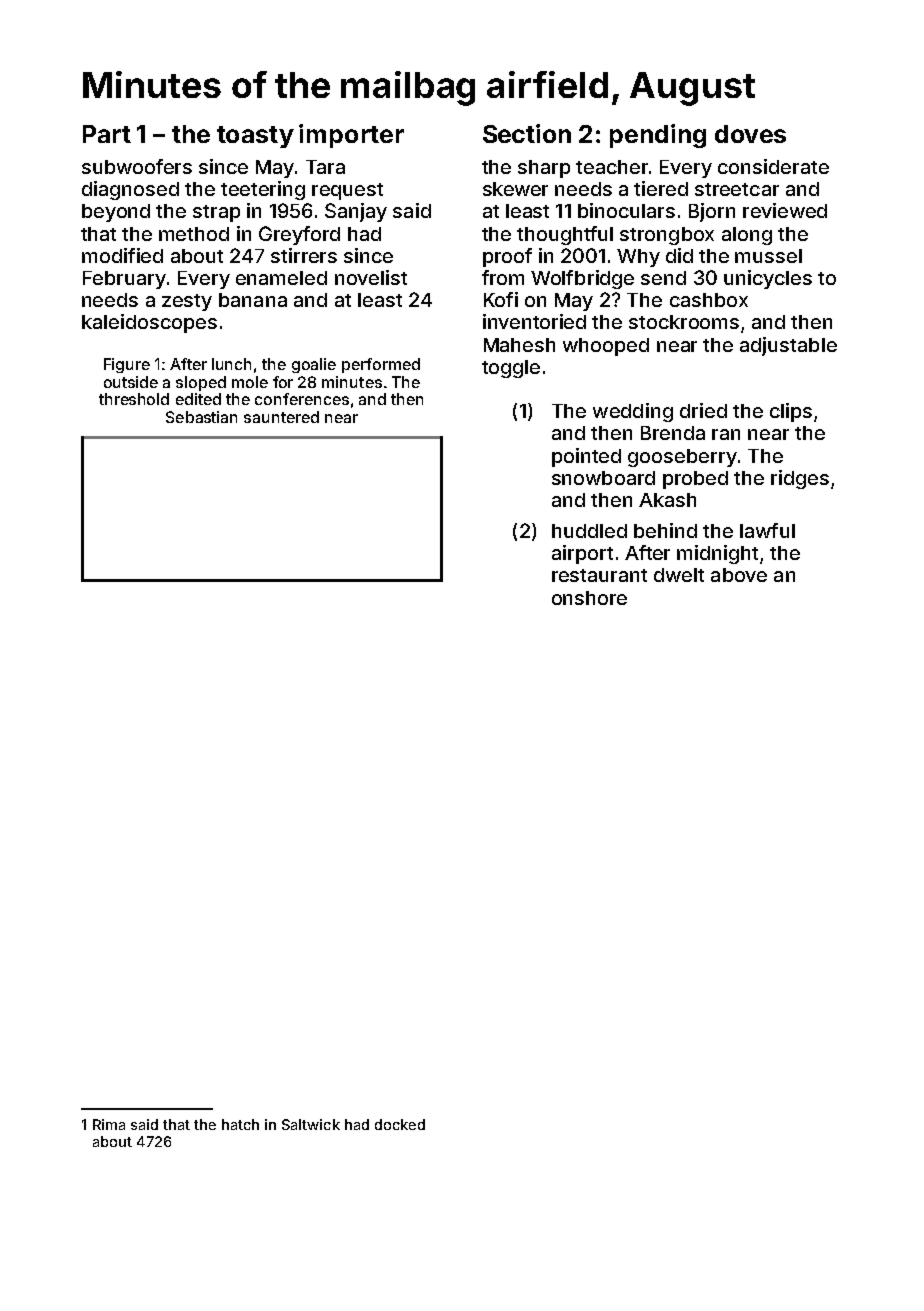  I want to click on importer, so click(351, 136).
